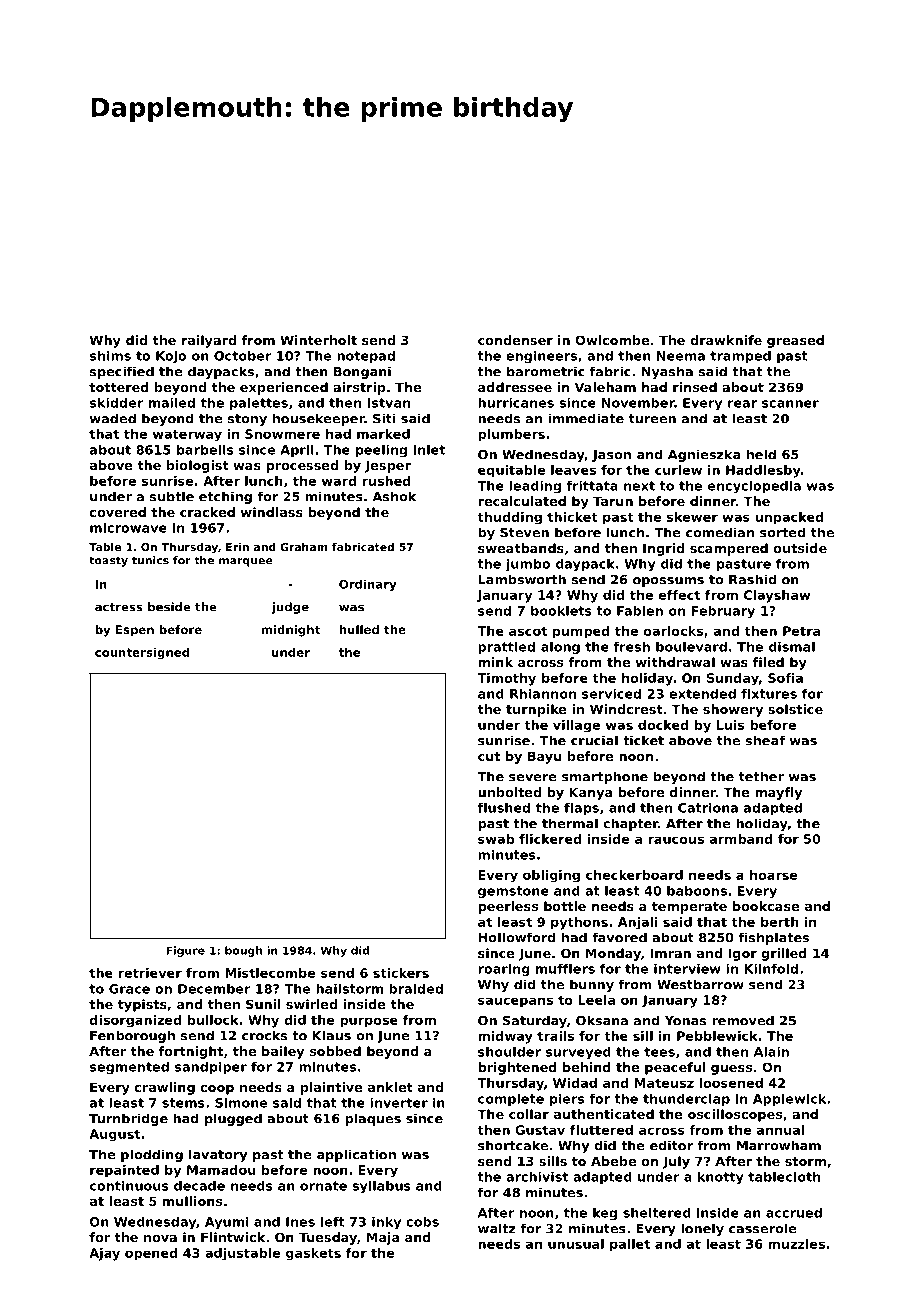 The height and width of the document is (1308, 924). I want to click on repainted, so click(124, 1171).
